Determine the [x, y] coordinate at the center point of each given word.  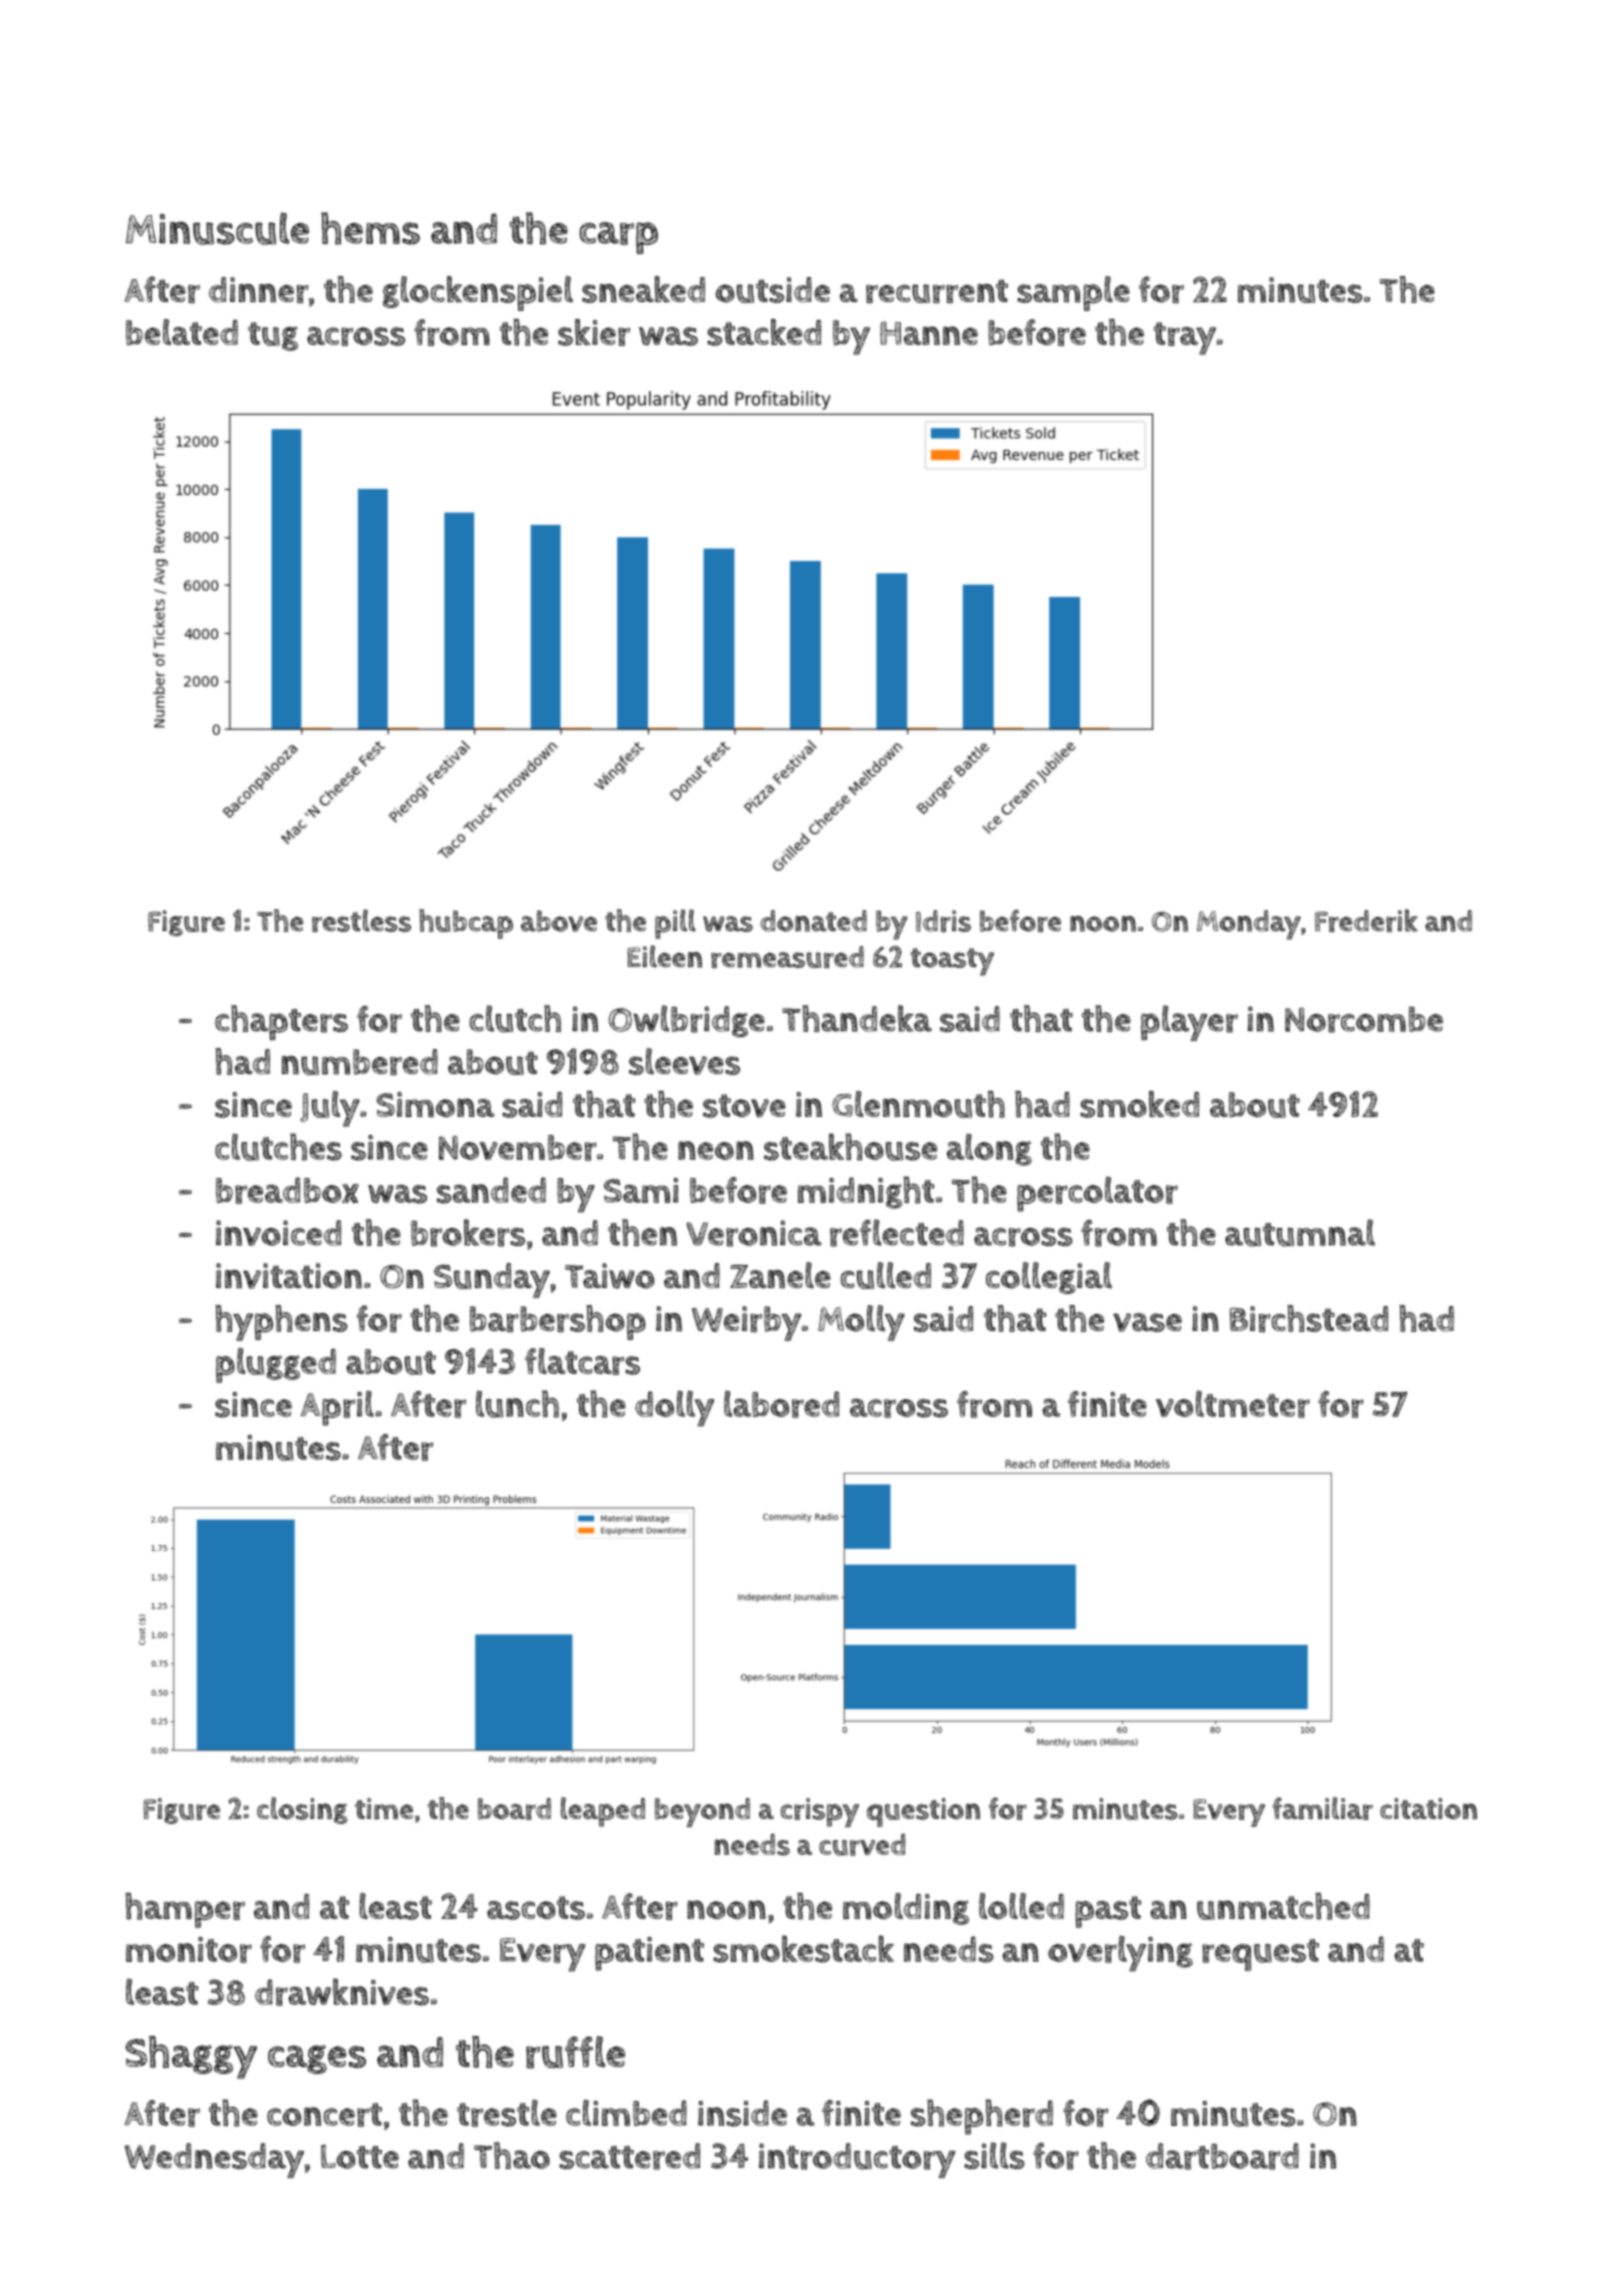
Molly [861, 1323]
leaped [603, 1812]
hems [370, 228]
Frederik [1366, 920]
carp [618, 238]
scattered [629, 2156]
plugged [276, 1365]
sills [994, 2155]
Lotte [360, 2157]
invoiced [278, 1233]
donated [813, 921]
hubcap [466, 924]
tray [1185, 338]
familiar [1322, 1808]
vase [1147, 1322]
